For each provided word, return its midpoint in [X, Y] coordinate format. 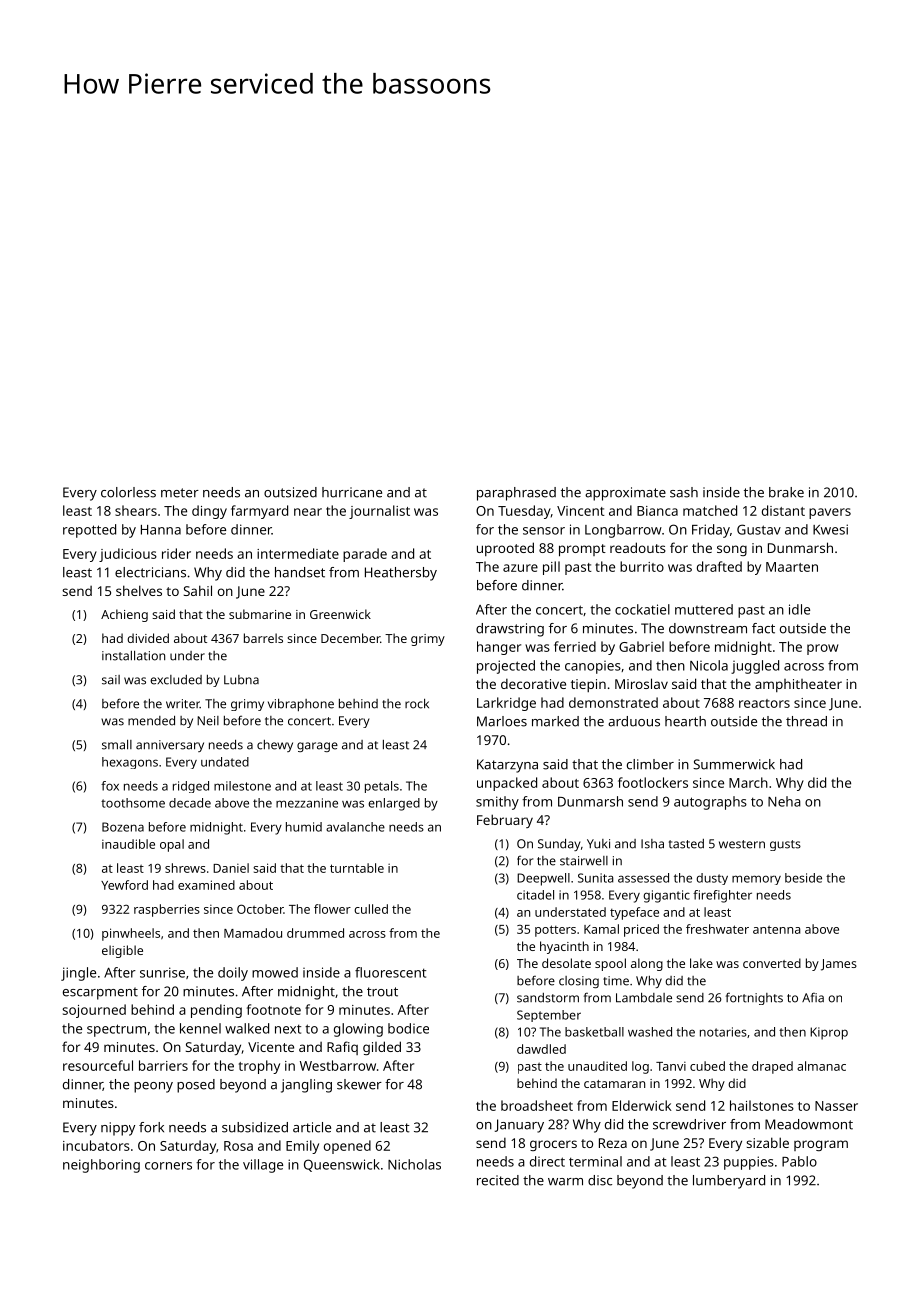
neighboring [101, 1166]
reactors [764, 703]
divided [148, 638]
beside [803, 878]
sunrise [162, 972]
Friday [711, 531]
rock [417, 704]
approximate [625, 494]
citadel [535, 895]
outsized [290, 492]
